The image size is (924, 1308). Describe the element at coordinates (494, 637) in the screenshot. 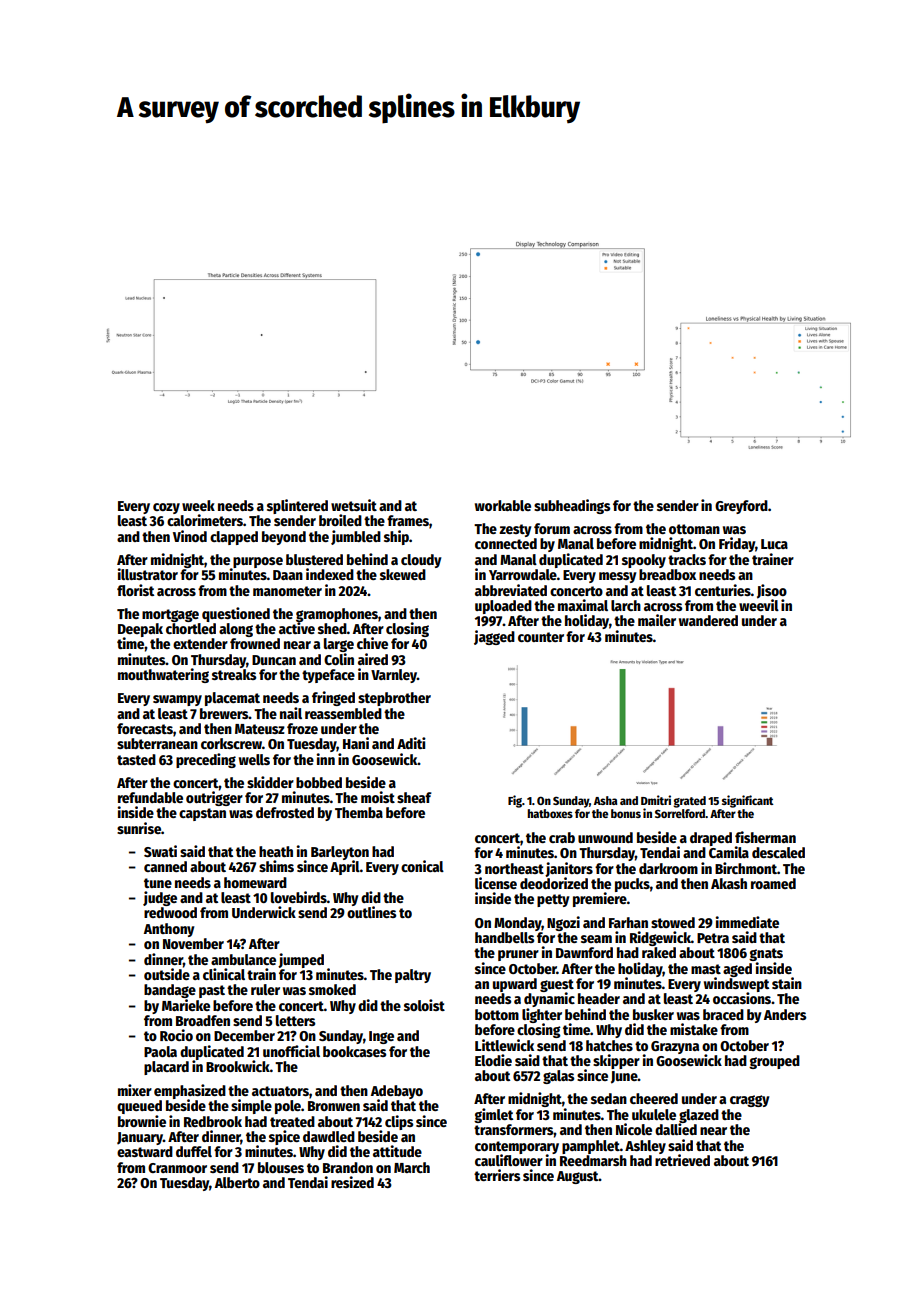

I see `jagged` at that location.
